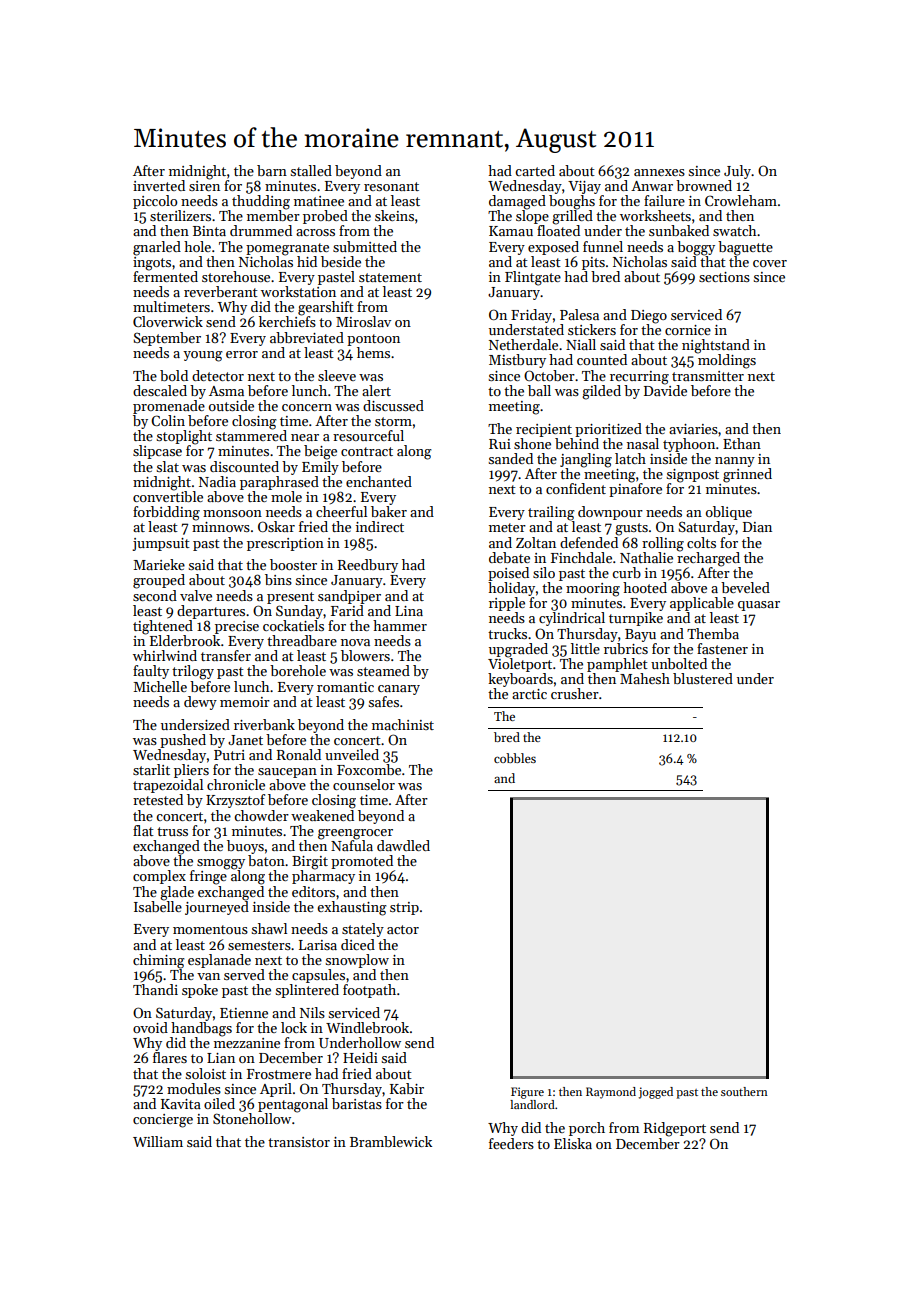 The height and width of the screenshot is (1311, 924). What do you see at coordinates (703, 678) in the screenshot?
I see `blustered` at bounding box center [703, 678].
